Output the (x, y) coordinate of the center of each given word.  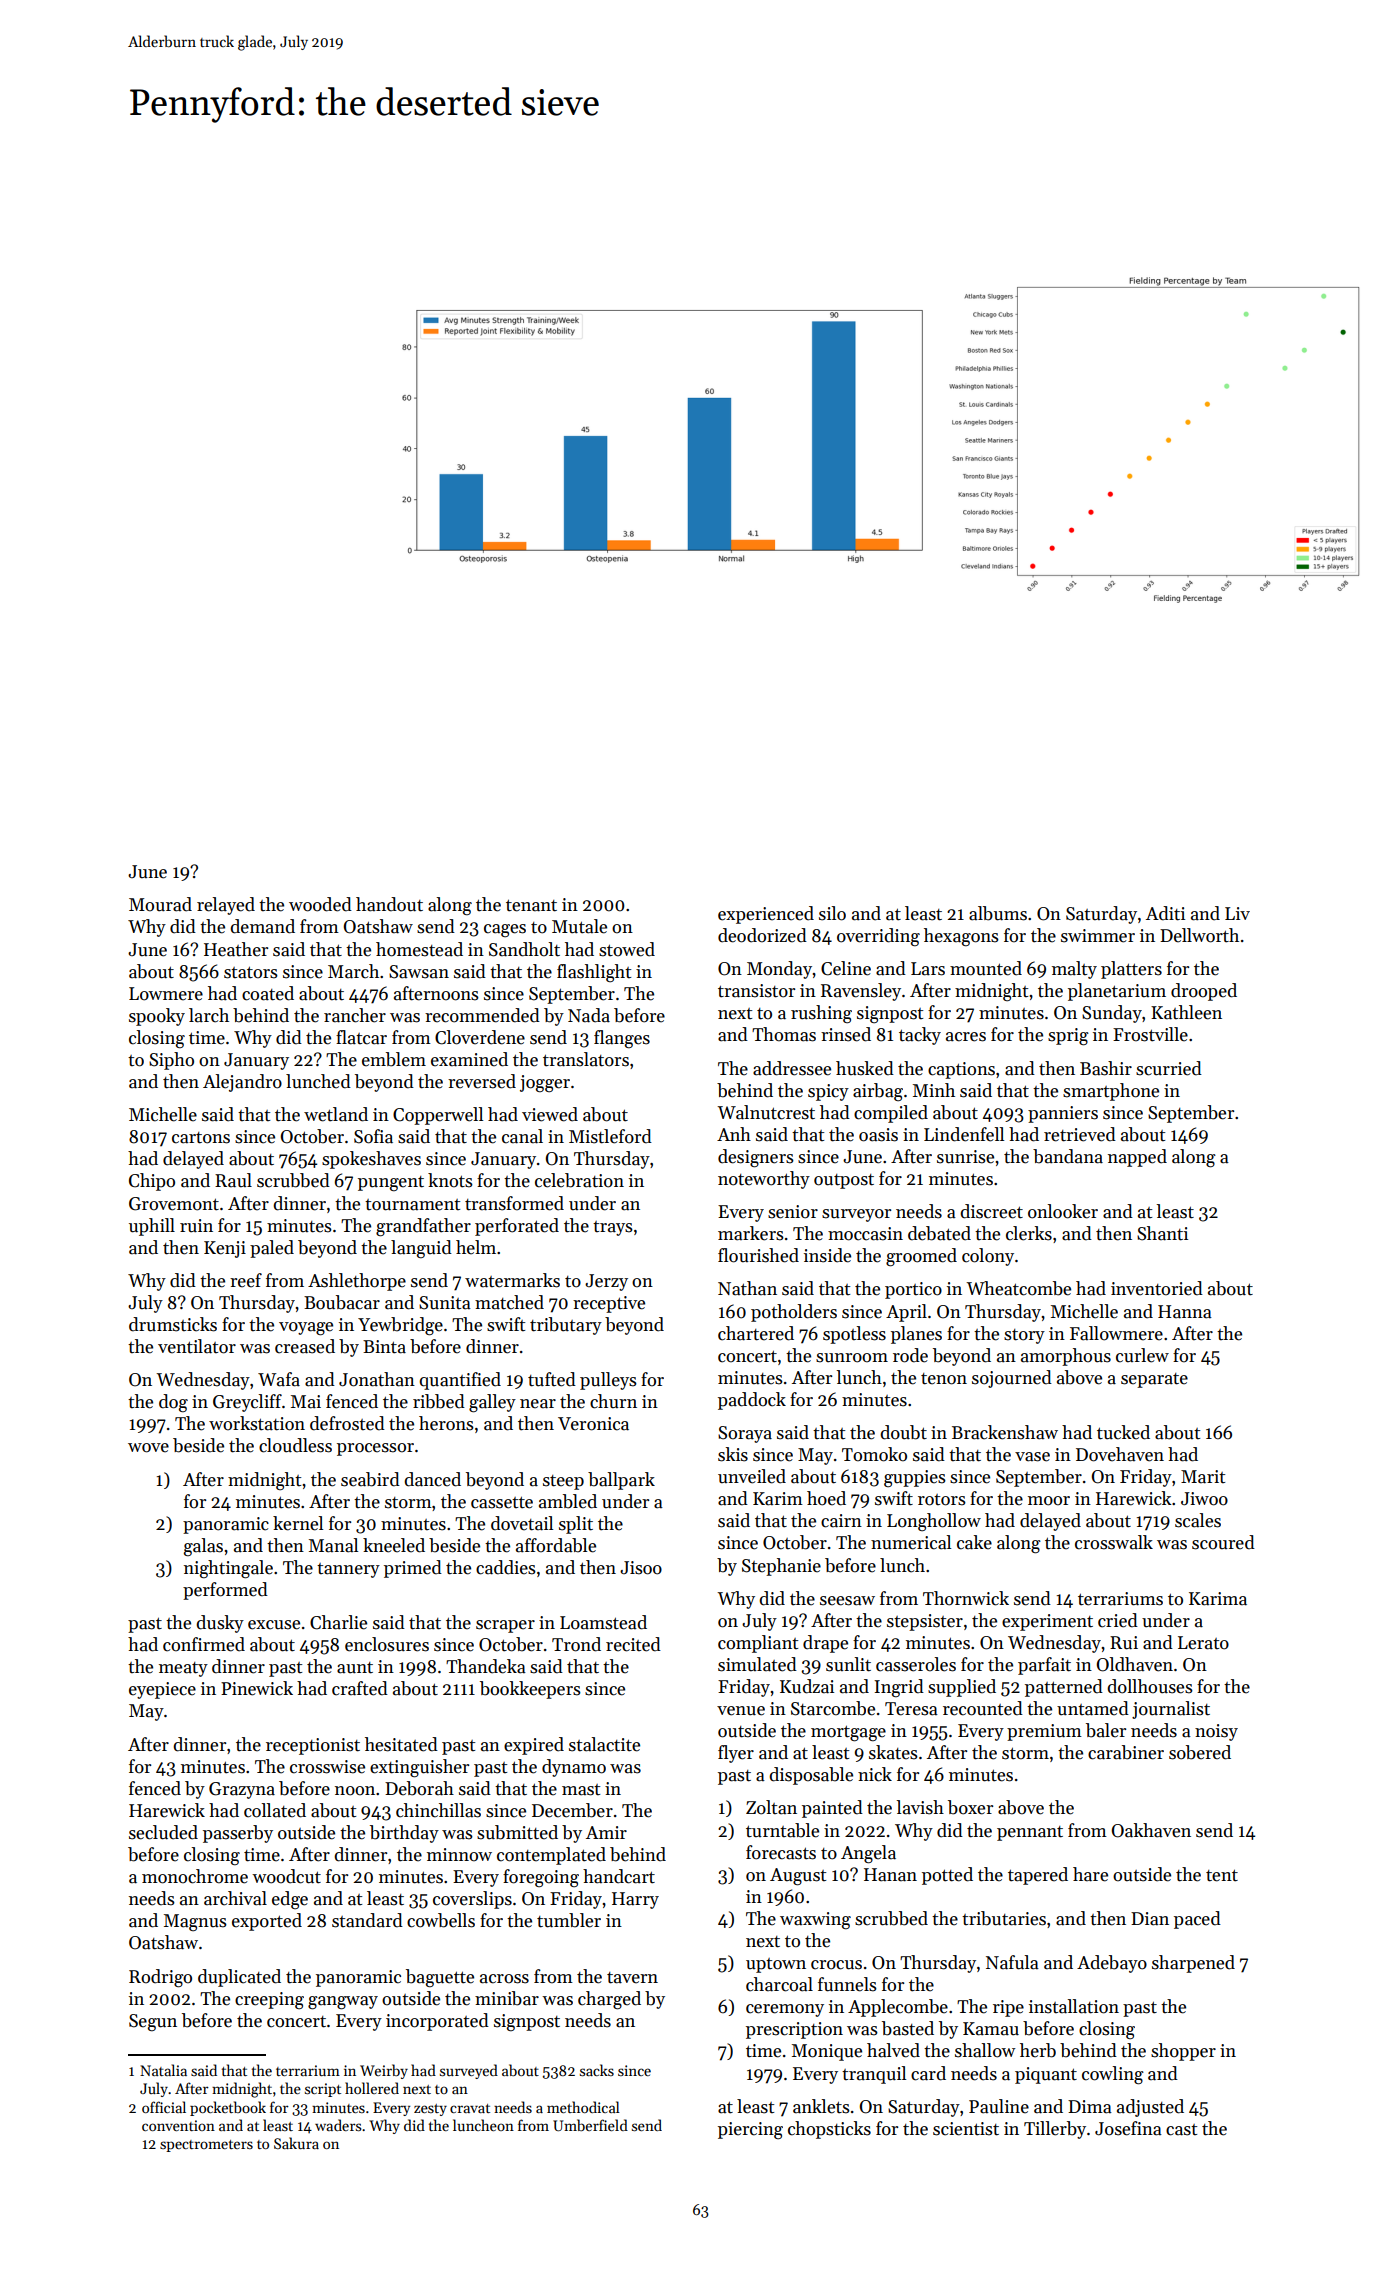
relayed (226, 906)
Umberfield (590, 2125)
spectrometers (206, 2146)
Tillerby (1055, 2130)
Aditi (1165, 913)
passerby (238, 1834)
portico (913, 1290)
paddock (752, 1401)
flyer (736, 1754)
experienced (766, 915)
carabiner (1126, 1752)
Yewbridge (400, 1326)
